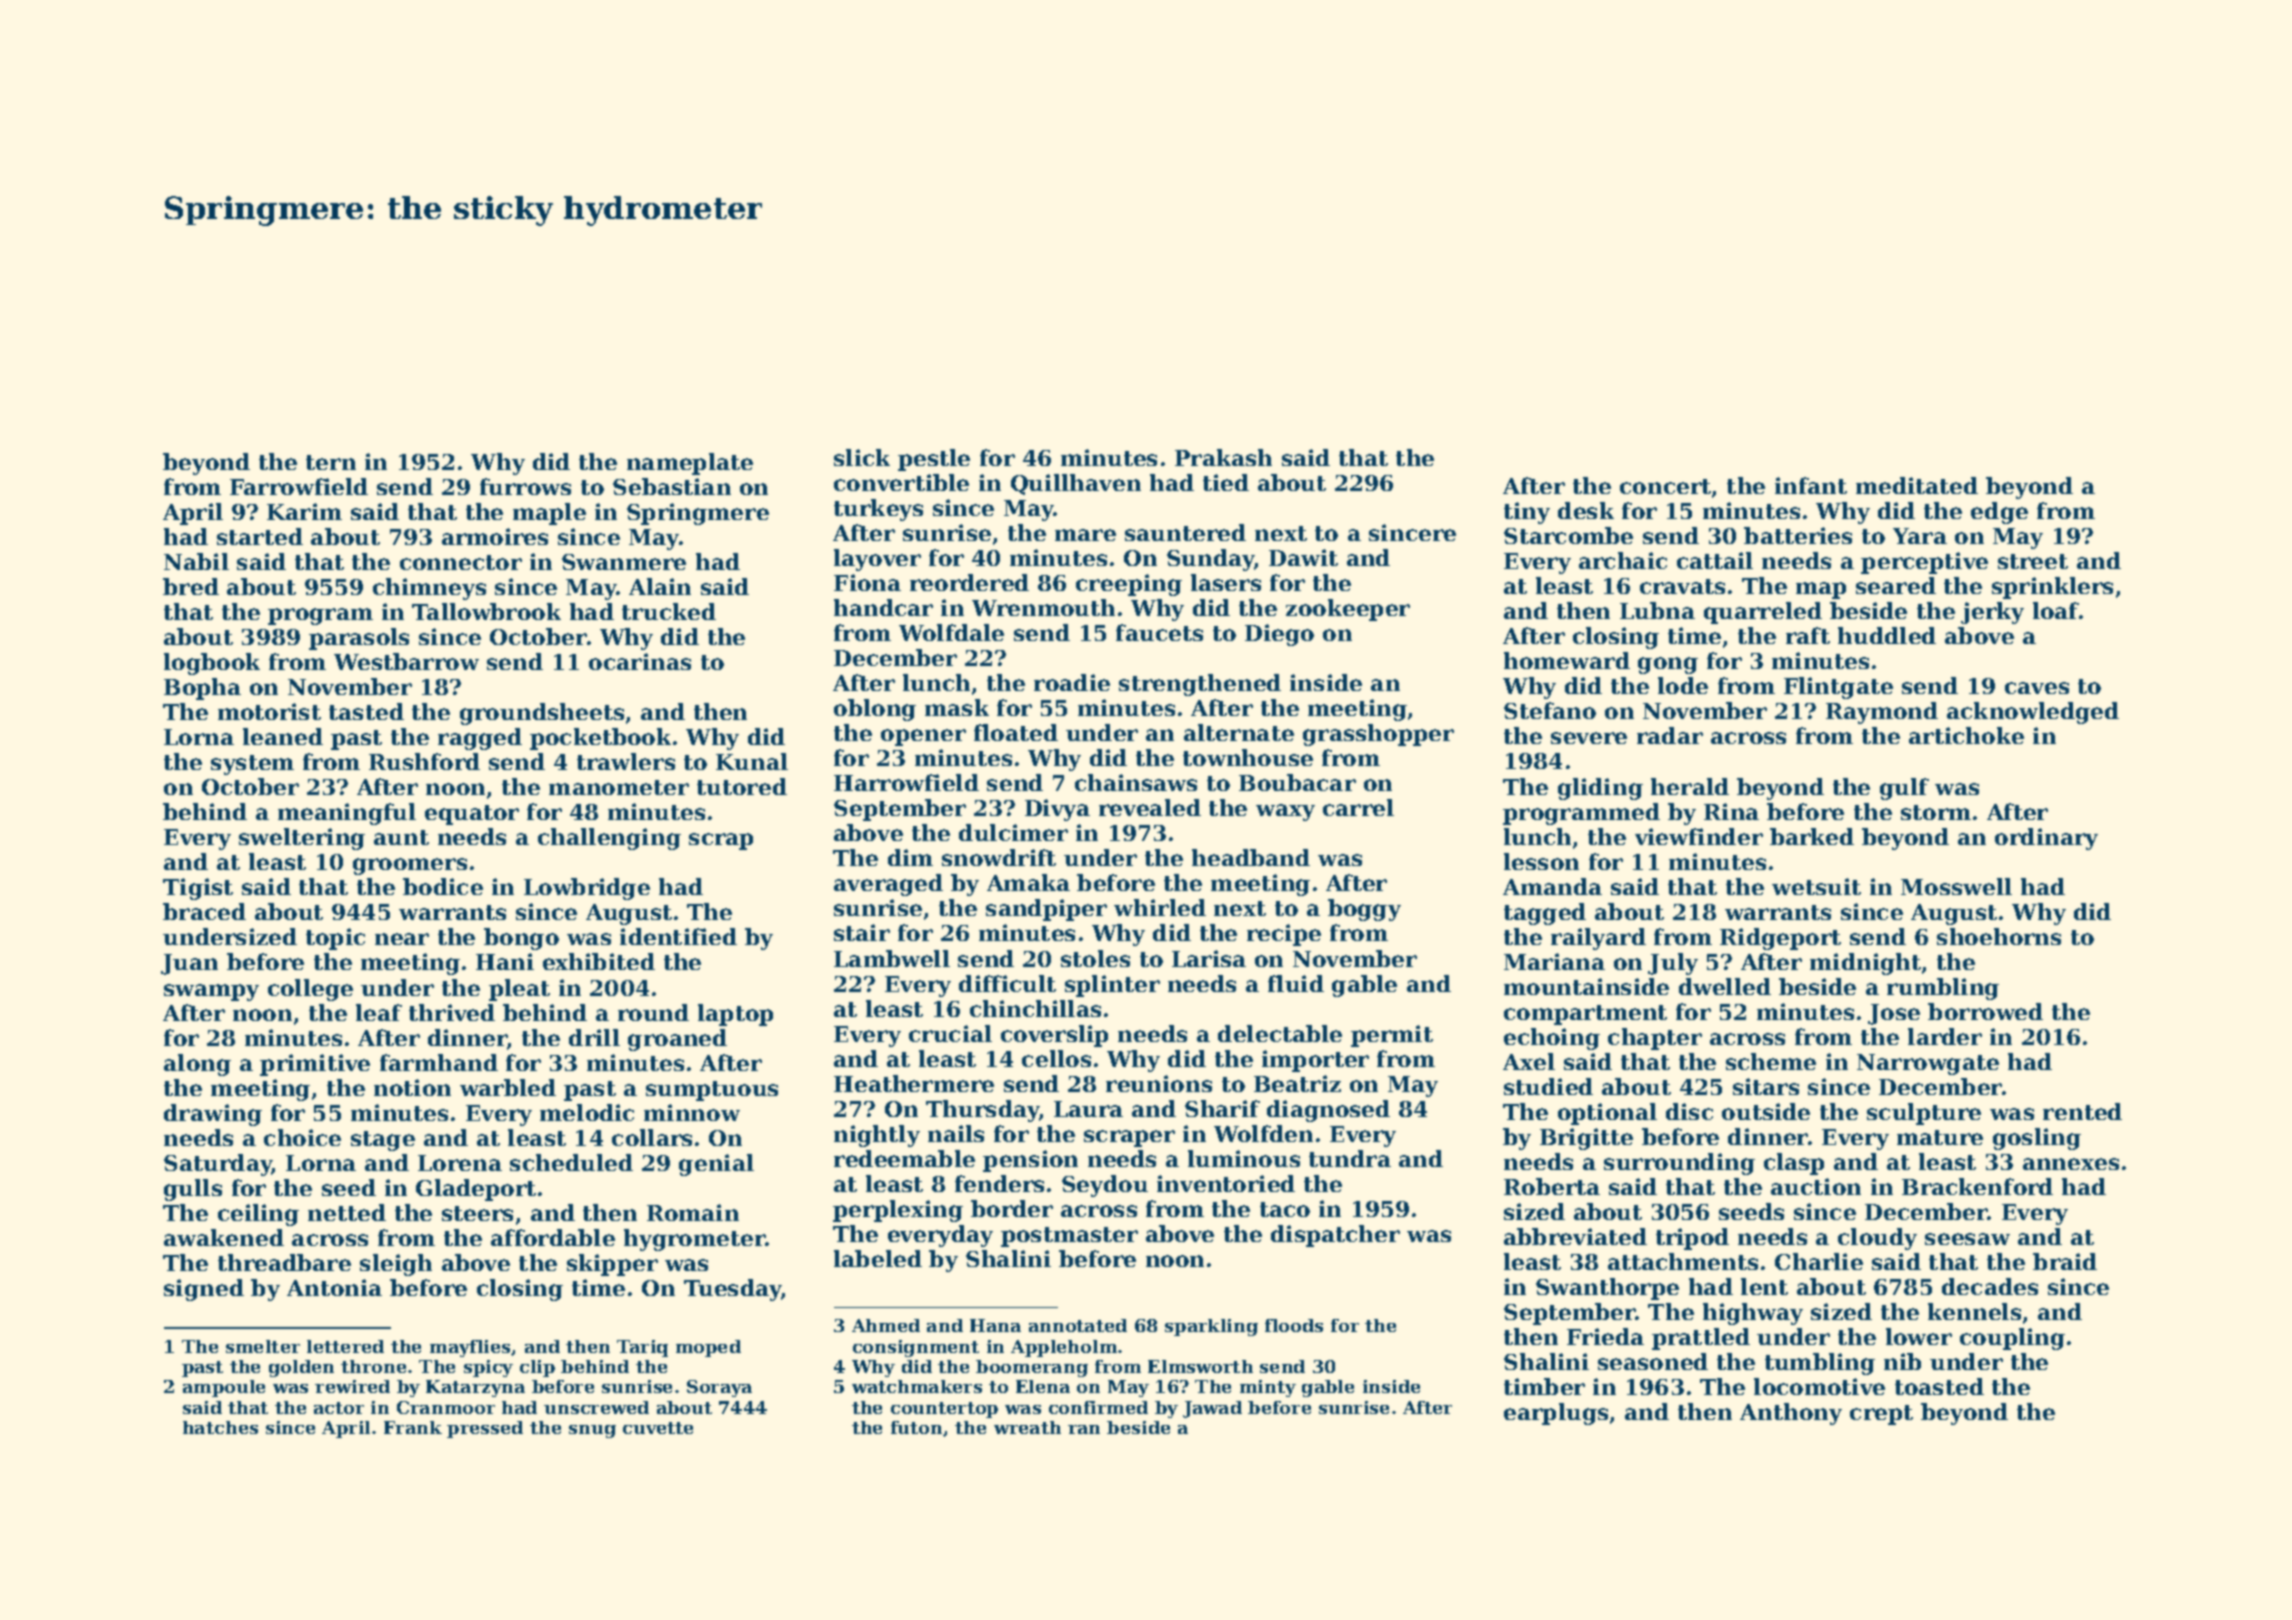 The width and height of the page is (2292, 1620). Describe the element at coordinates (2033, 561) in the page. I see `street` at that location.
